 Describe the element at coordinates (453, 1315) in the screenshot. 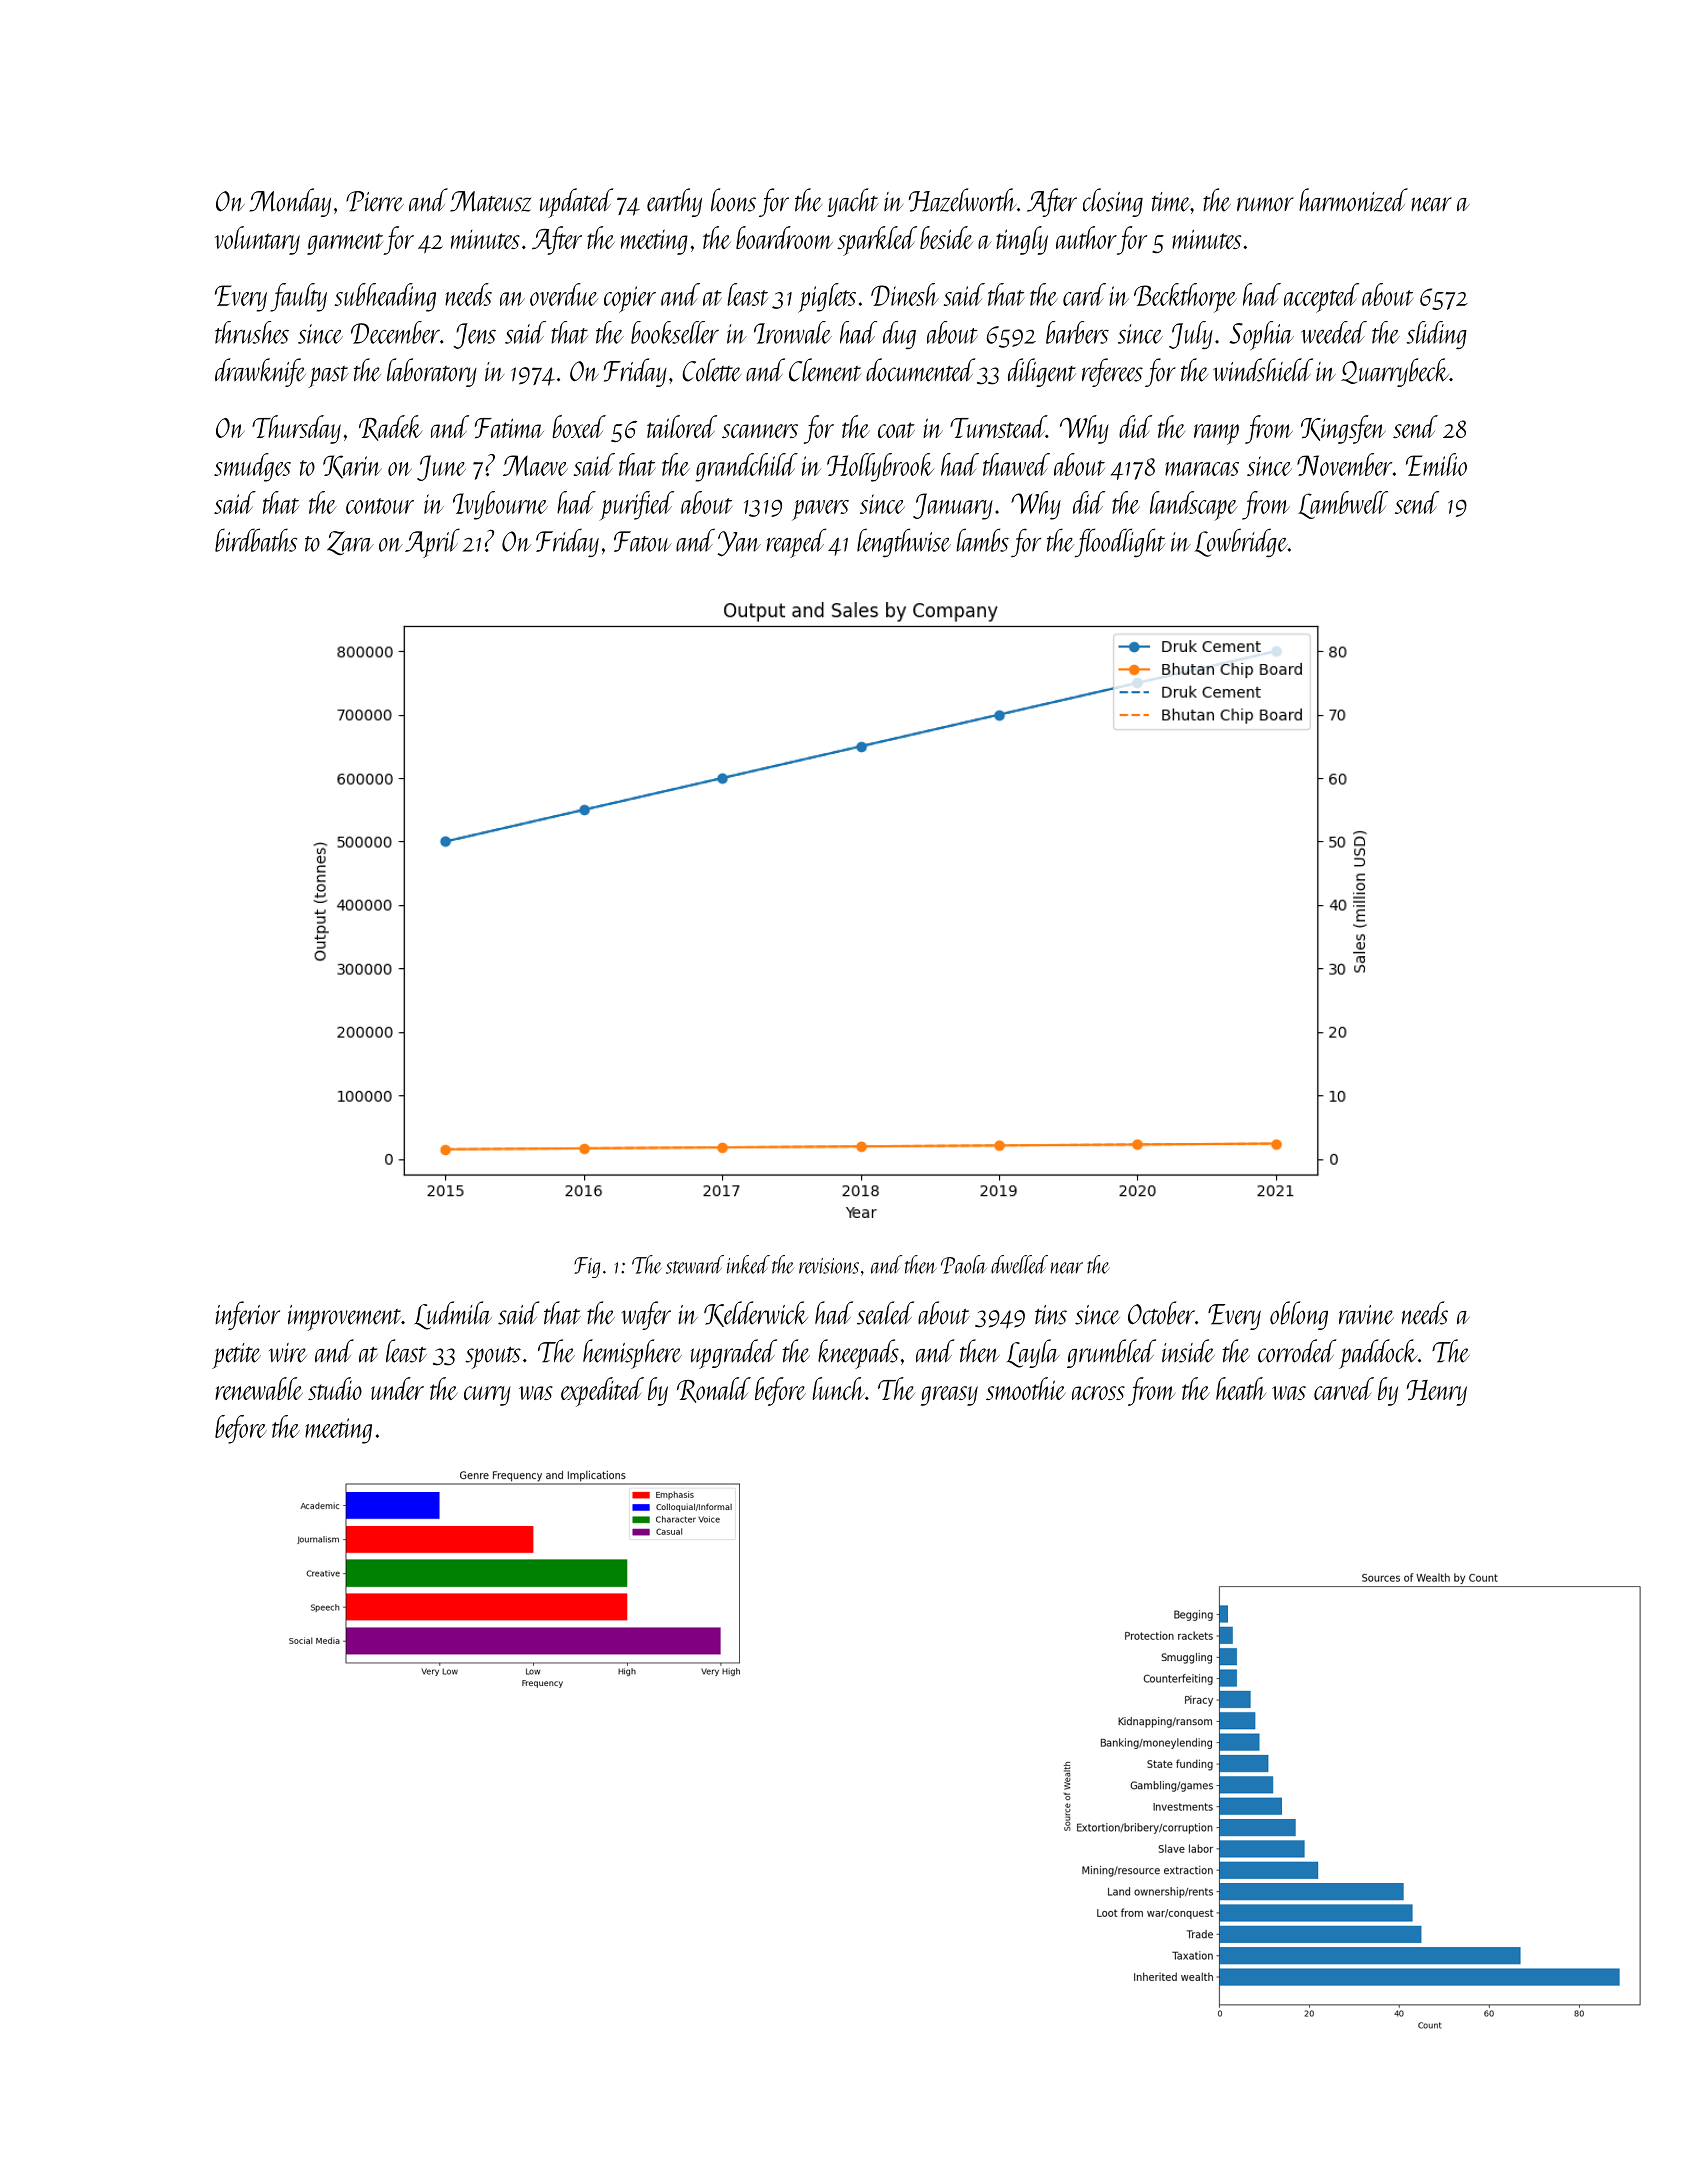

I see `Ludmila` at that location.
